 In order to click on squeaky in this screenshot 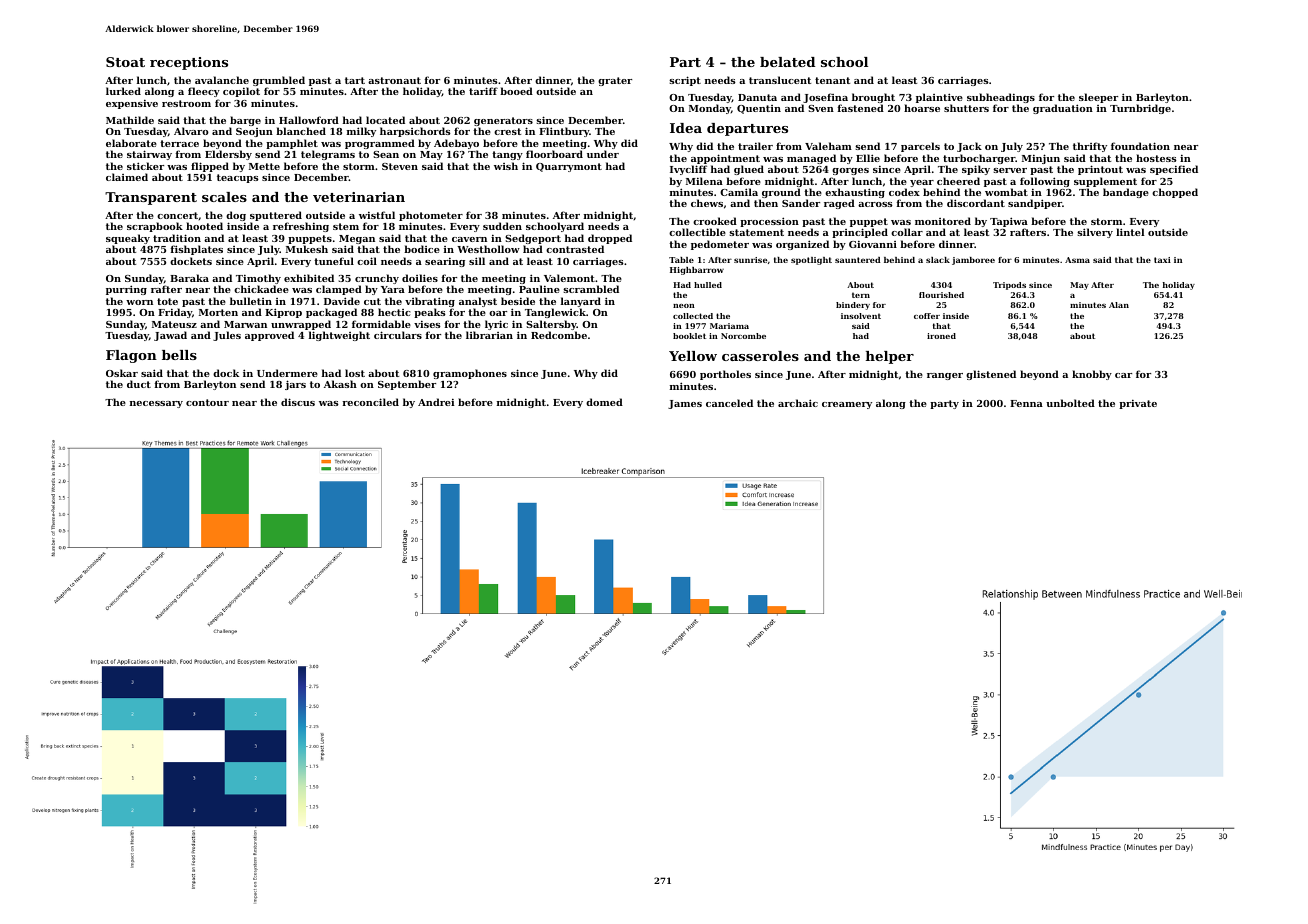, I will do `click(128, 239)`.
